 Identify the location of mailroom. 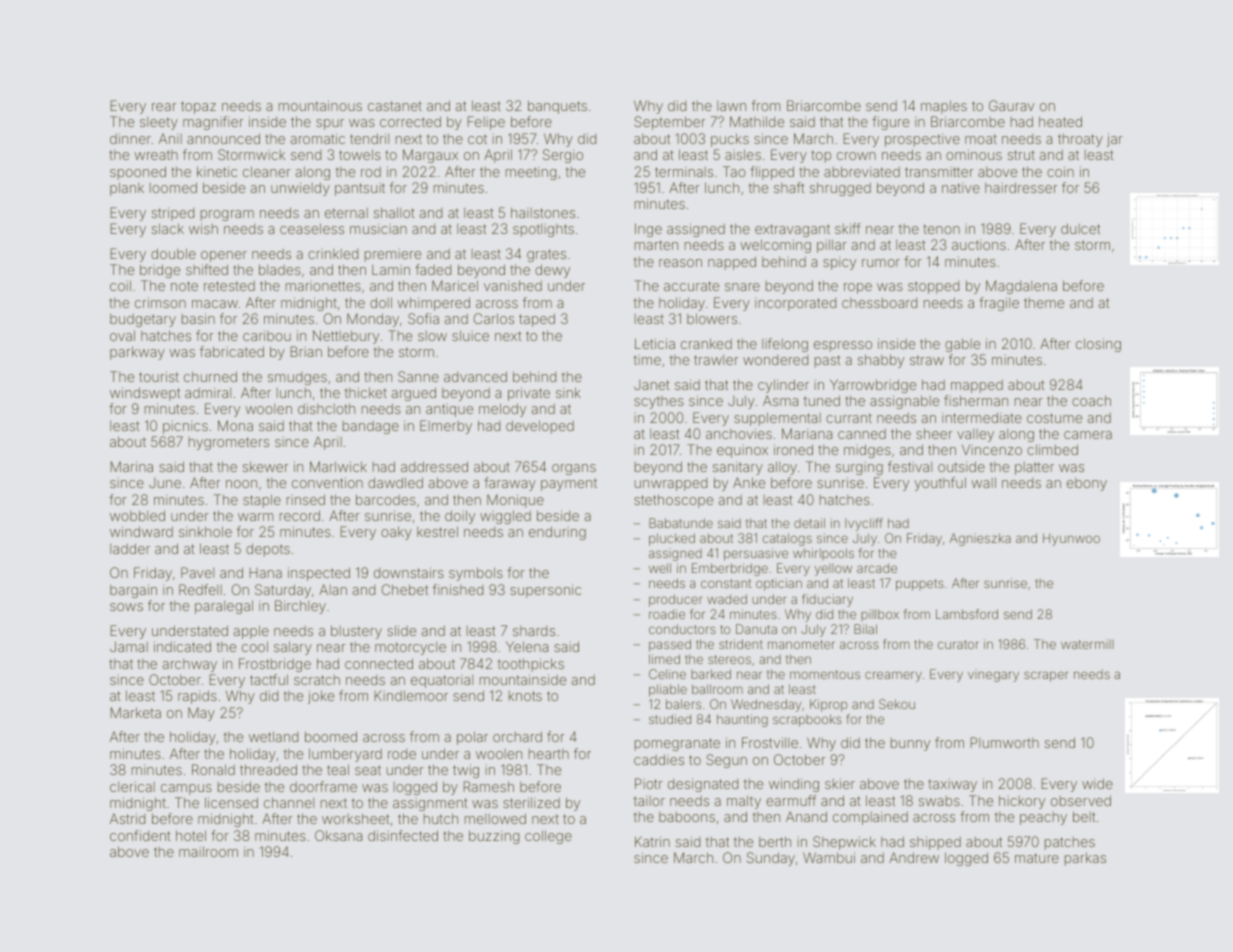
(208, 851).
